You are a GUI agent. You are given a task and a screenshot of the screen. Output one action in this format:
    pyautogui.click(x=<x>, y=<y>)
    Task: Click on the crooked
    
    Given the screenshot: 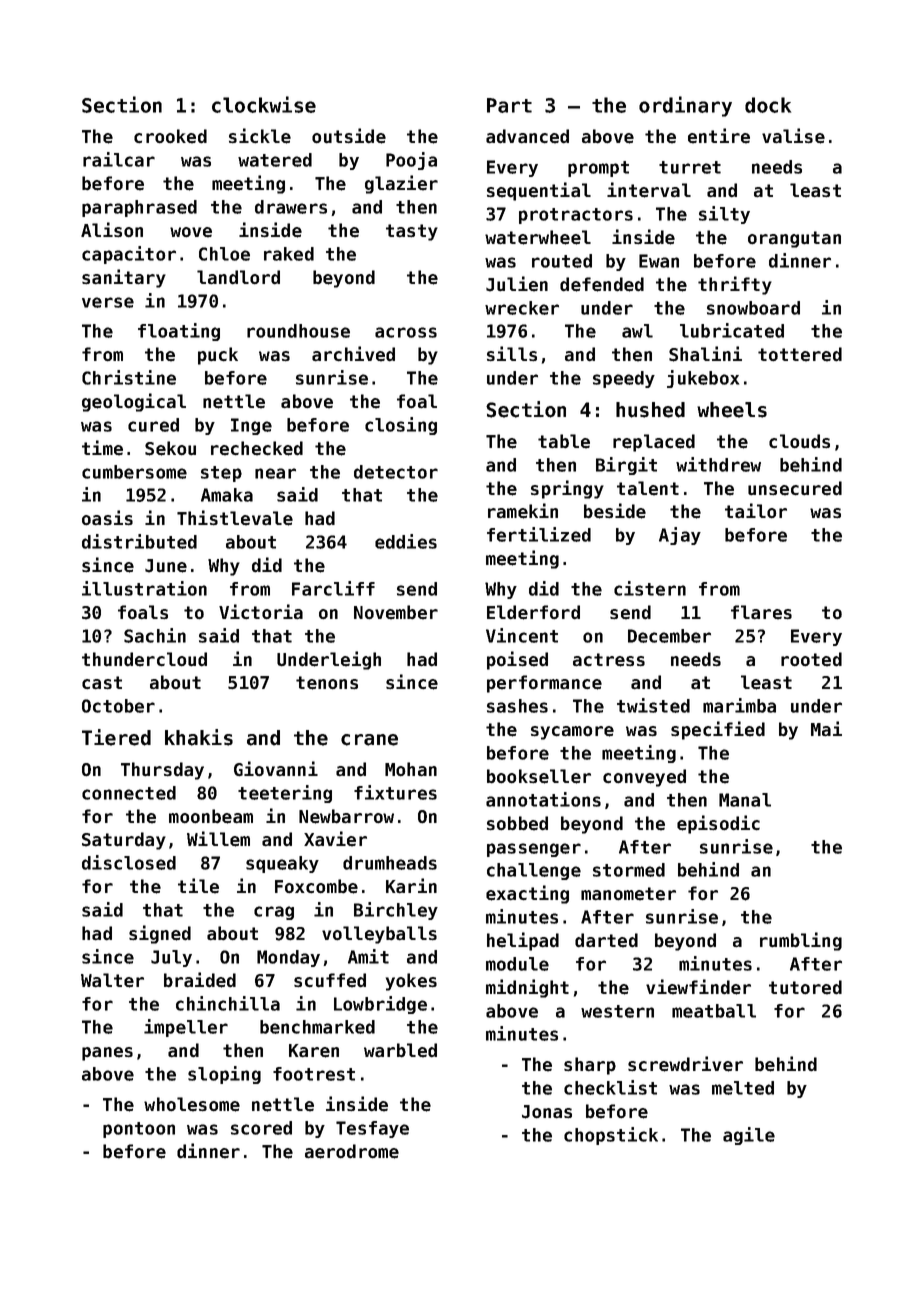 What is the action you would take?
    pyautogui.click(x=170, y=136)
